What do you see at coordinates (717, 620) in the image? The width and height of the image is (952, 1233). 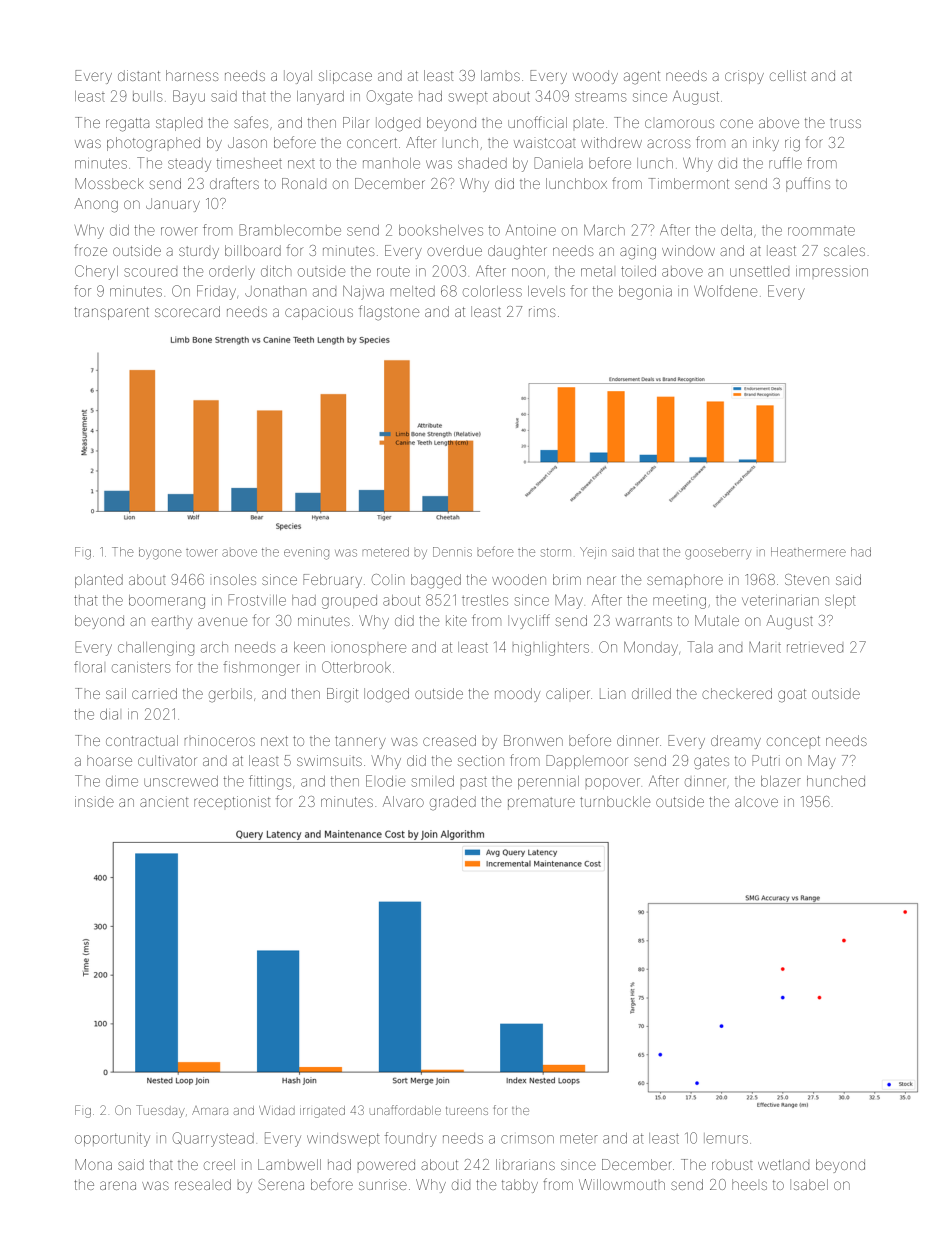 I see `Mutale` at bounding box center [717, 620].
